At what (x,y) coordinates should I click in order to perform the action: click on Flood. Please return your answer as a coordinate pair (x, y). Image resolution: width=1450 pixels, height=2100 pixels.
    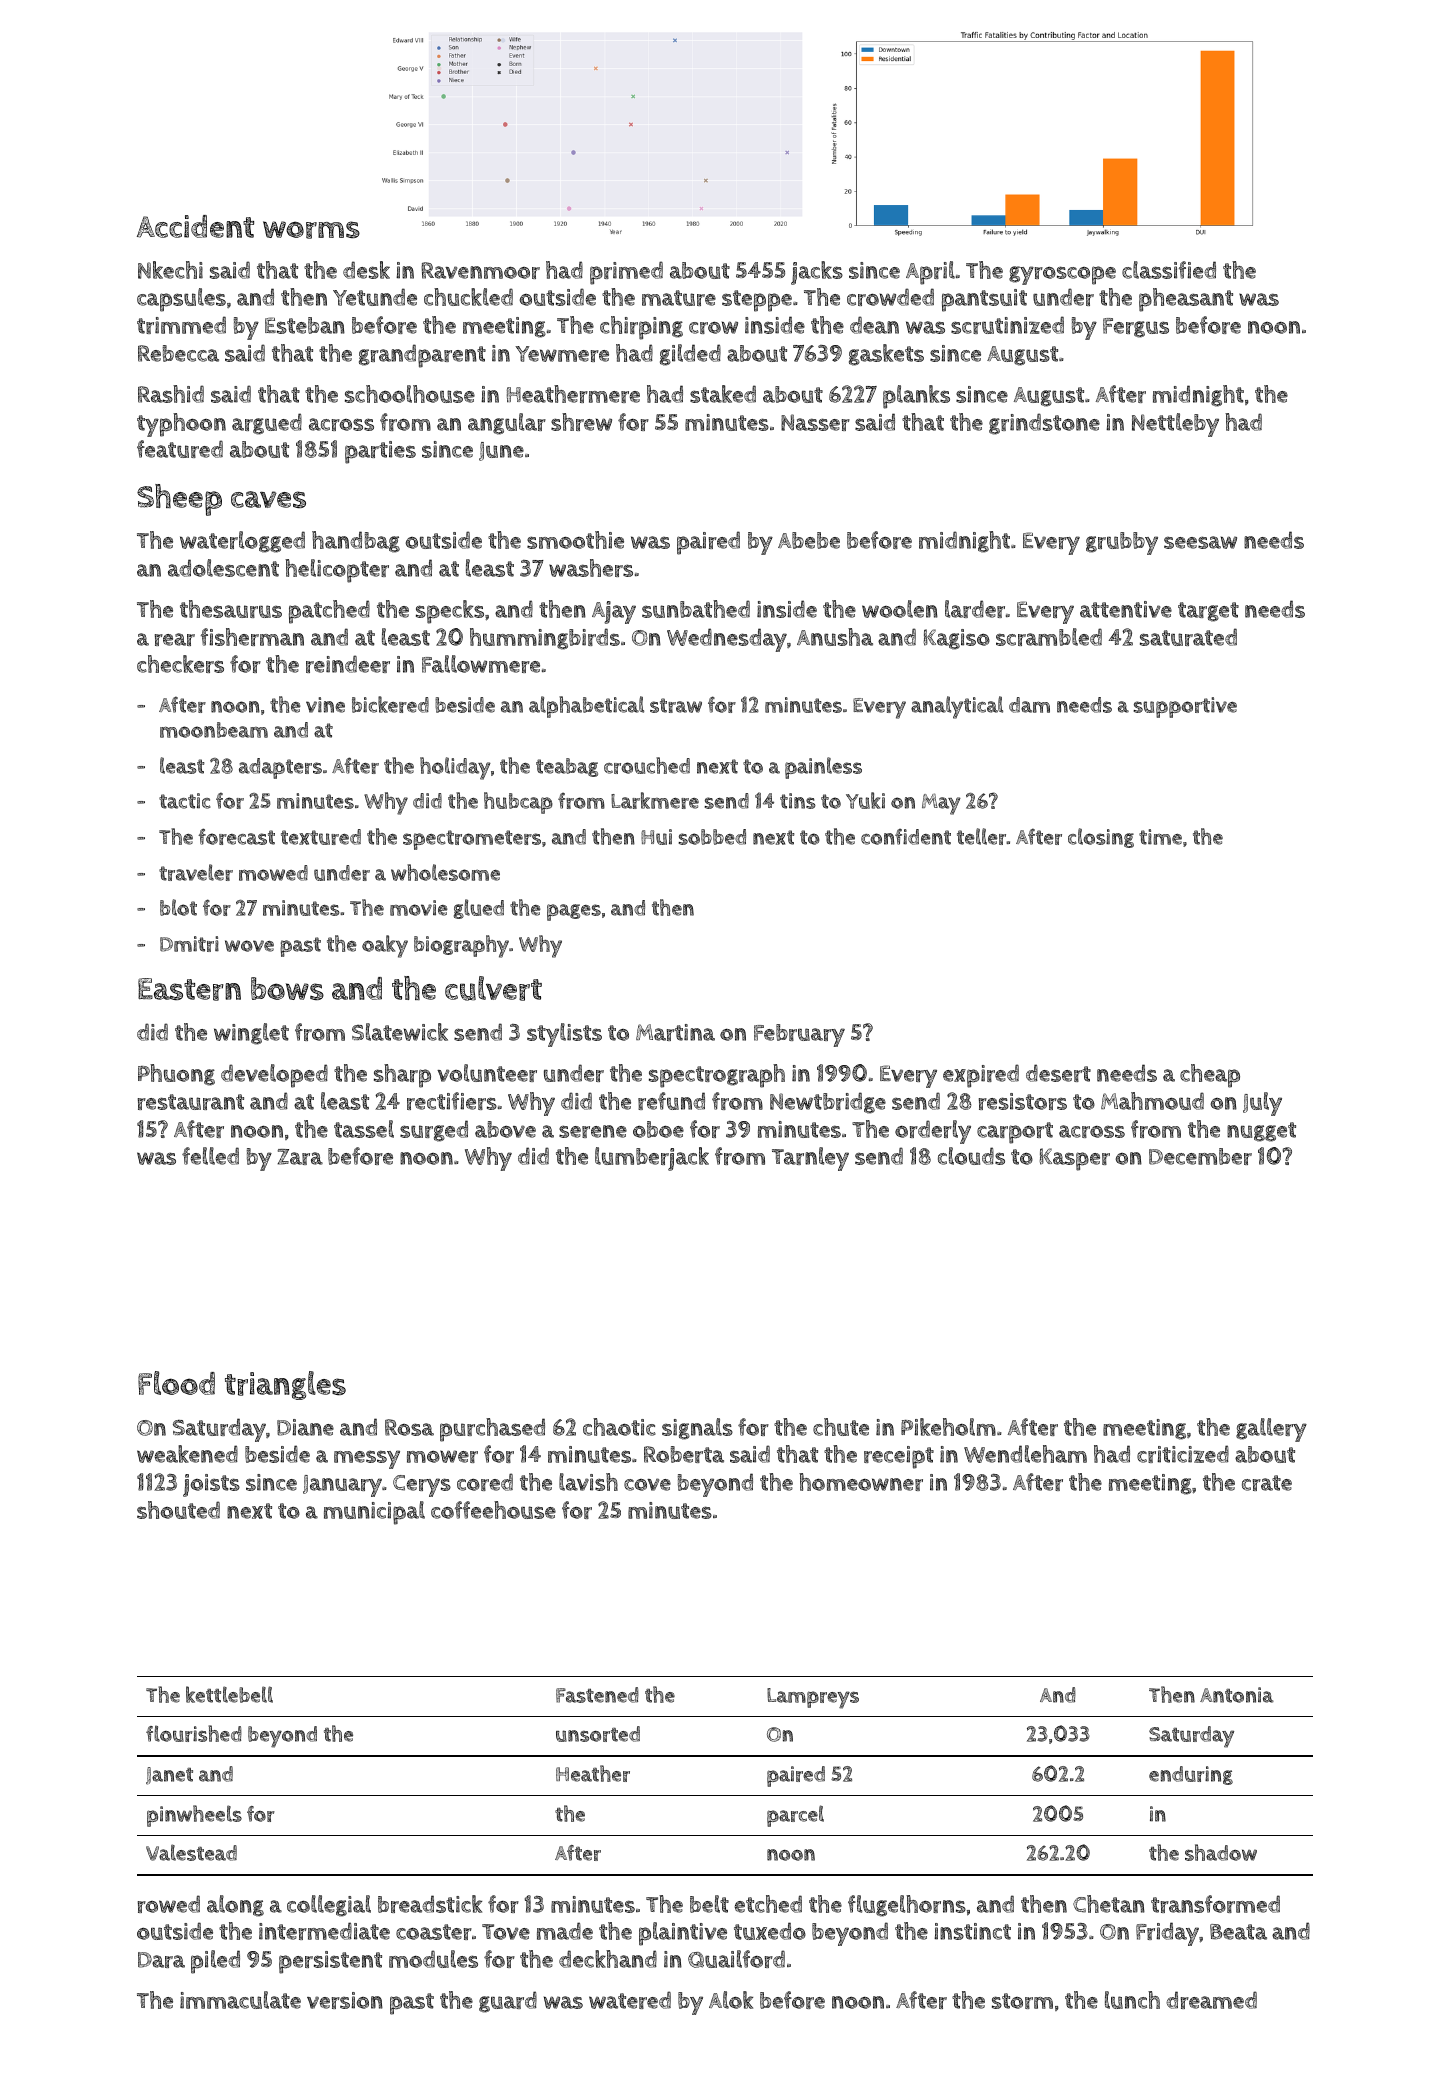
    Looking at the image, I should click on (176, 1383).
